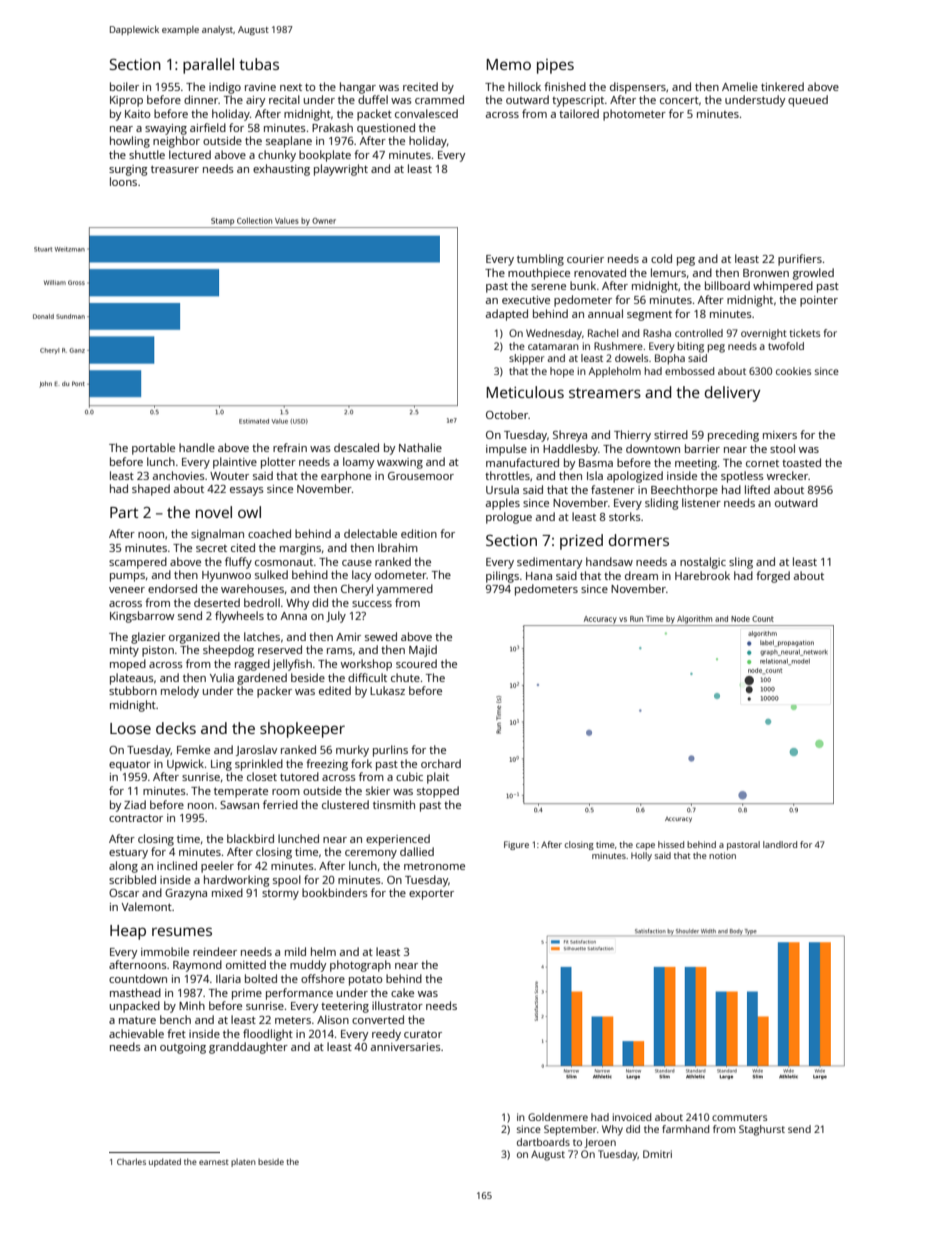 This page has height=1233, width=952. Describe the element at coordinates (131, 1161) in the page. I see `Charles` at that location.
